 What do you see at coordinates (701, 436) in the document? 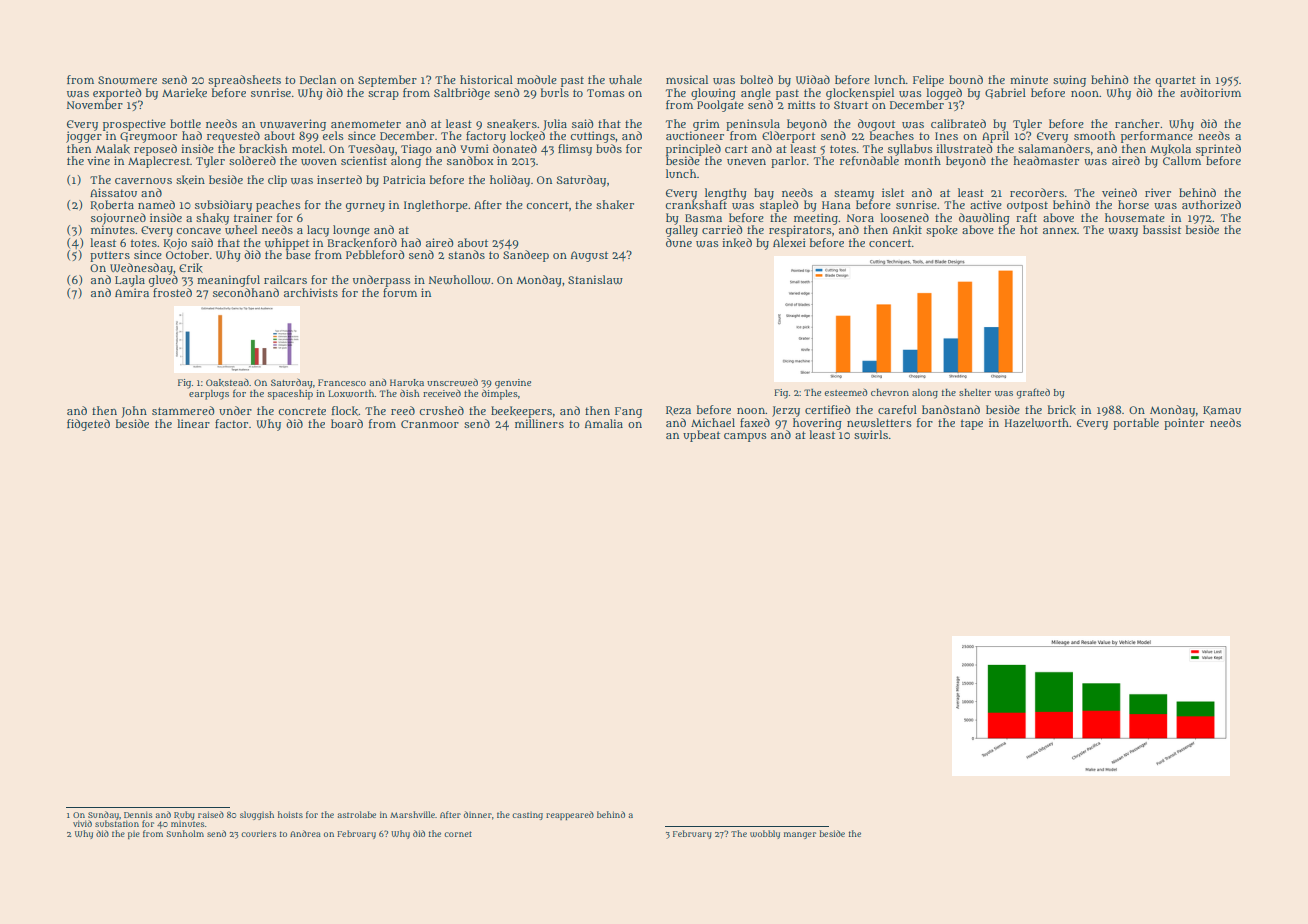
I see `upbeat` at bounding box center [701, 436].
